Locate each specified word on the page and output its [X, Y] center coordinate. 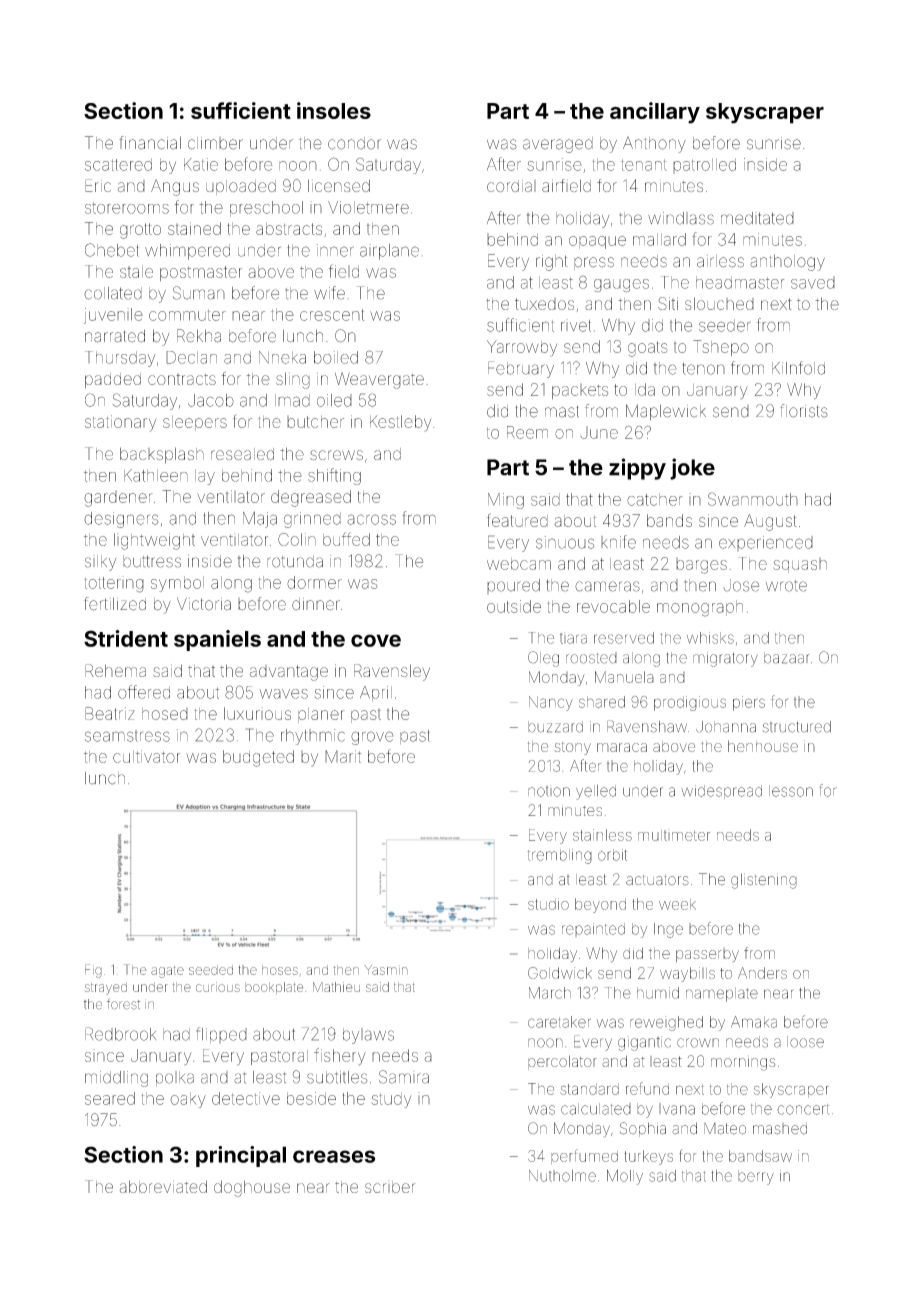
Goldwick [560, 973]
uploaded [241, 187]
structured [797, 727]
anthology [787, 262]
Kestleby [400, 423]
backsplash [162, 455]
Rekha [199, 336]
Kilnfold [798, 368]
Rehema [115, 670]
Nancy [551, 703]
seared [110, 1098]
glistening [764, 881]
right [552, 263]
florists [804, 411]
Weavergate [379, 380]
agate [167, 972]
